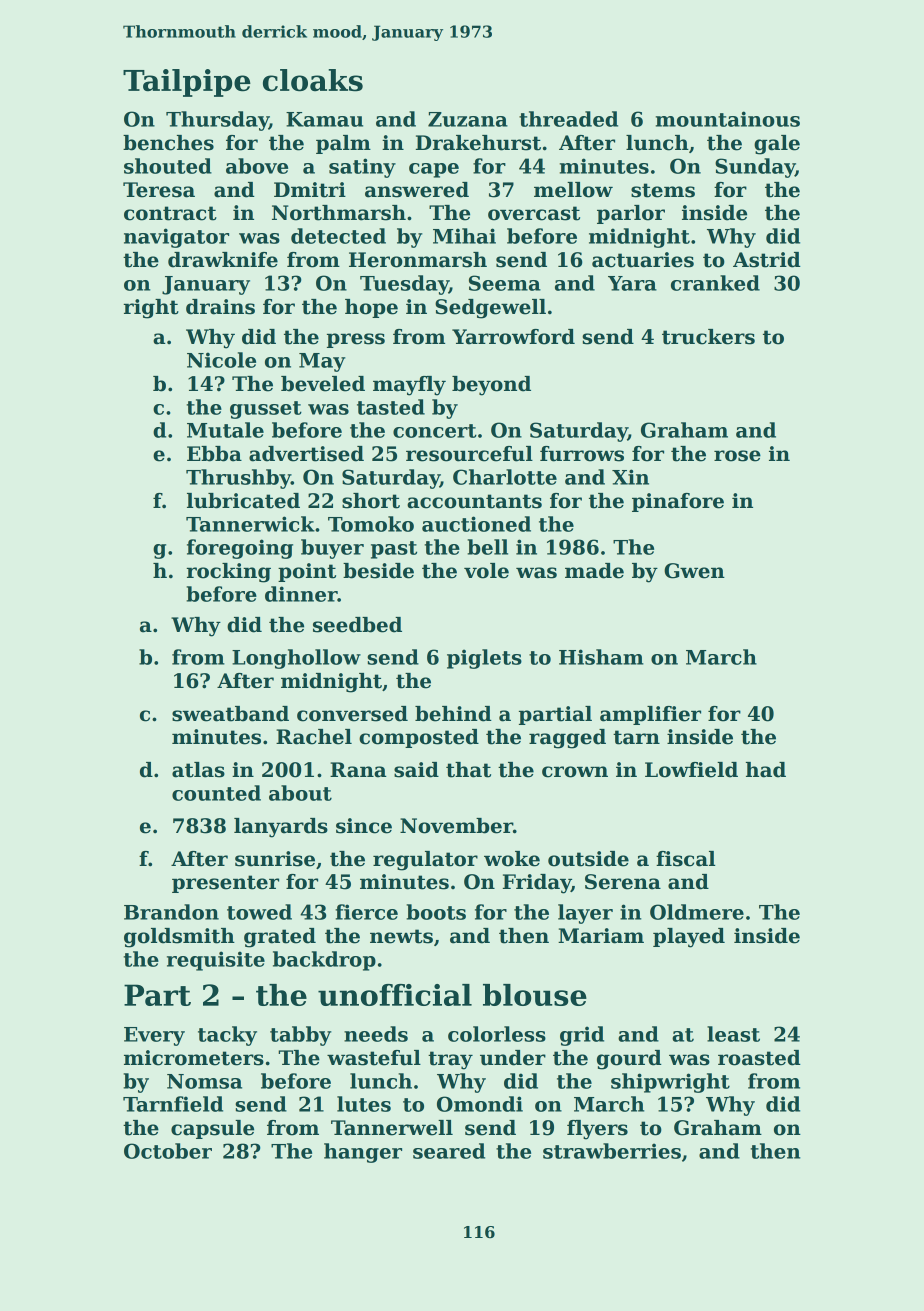 The height and width of the screenshot is (1311, 924). I want to click on seared, so click(449, 1151).
